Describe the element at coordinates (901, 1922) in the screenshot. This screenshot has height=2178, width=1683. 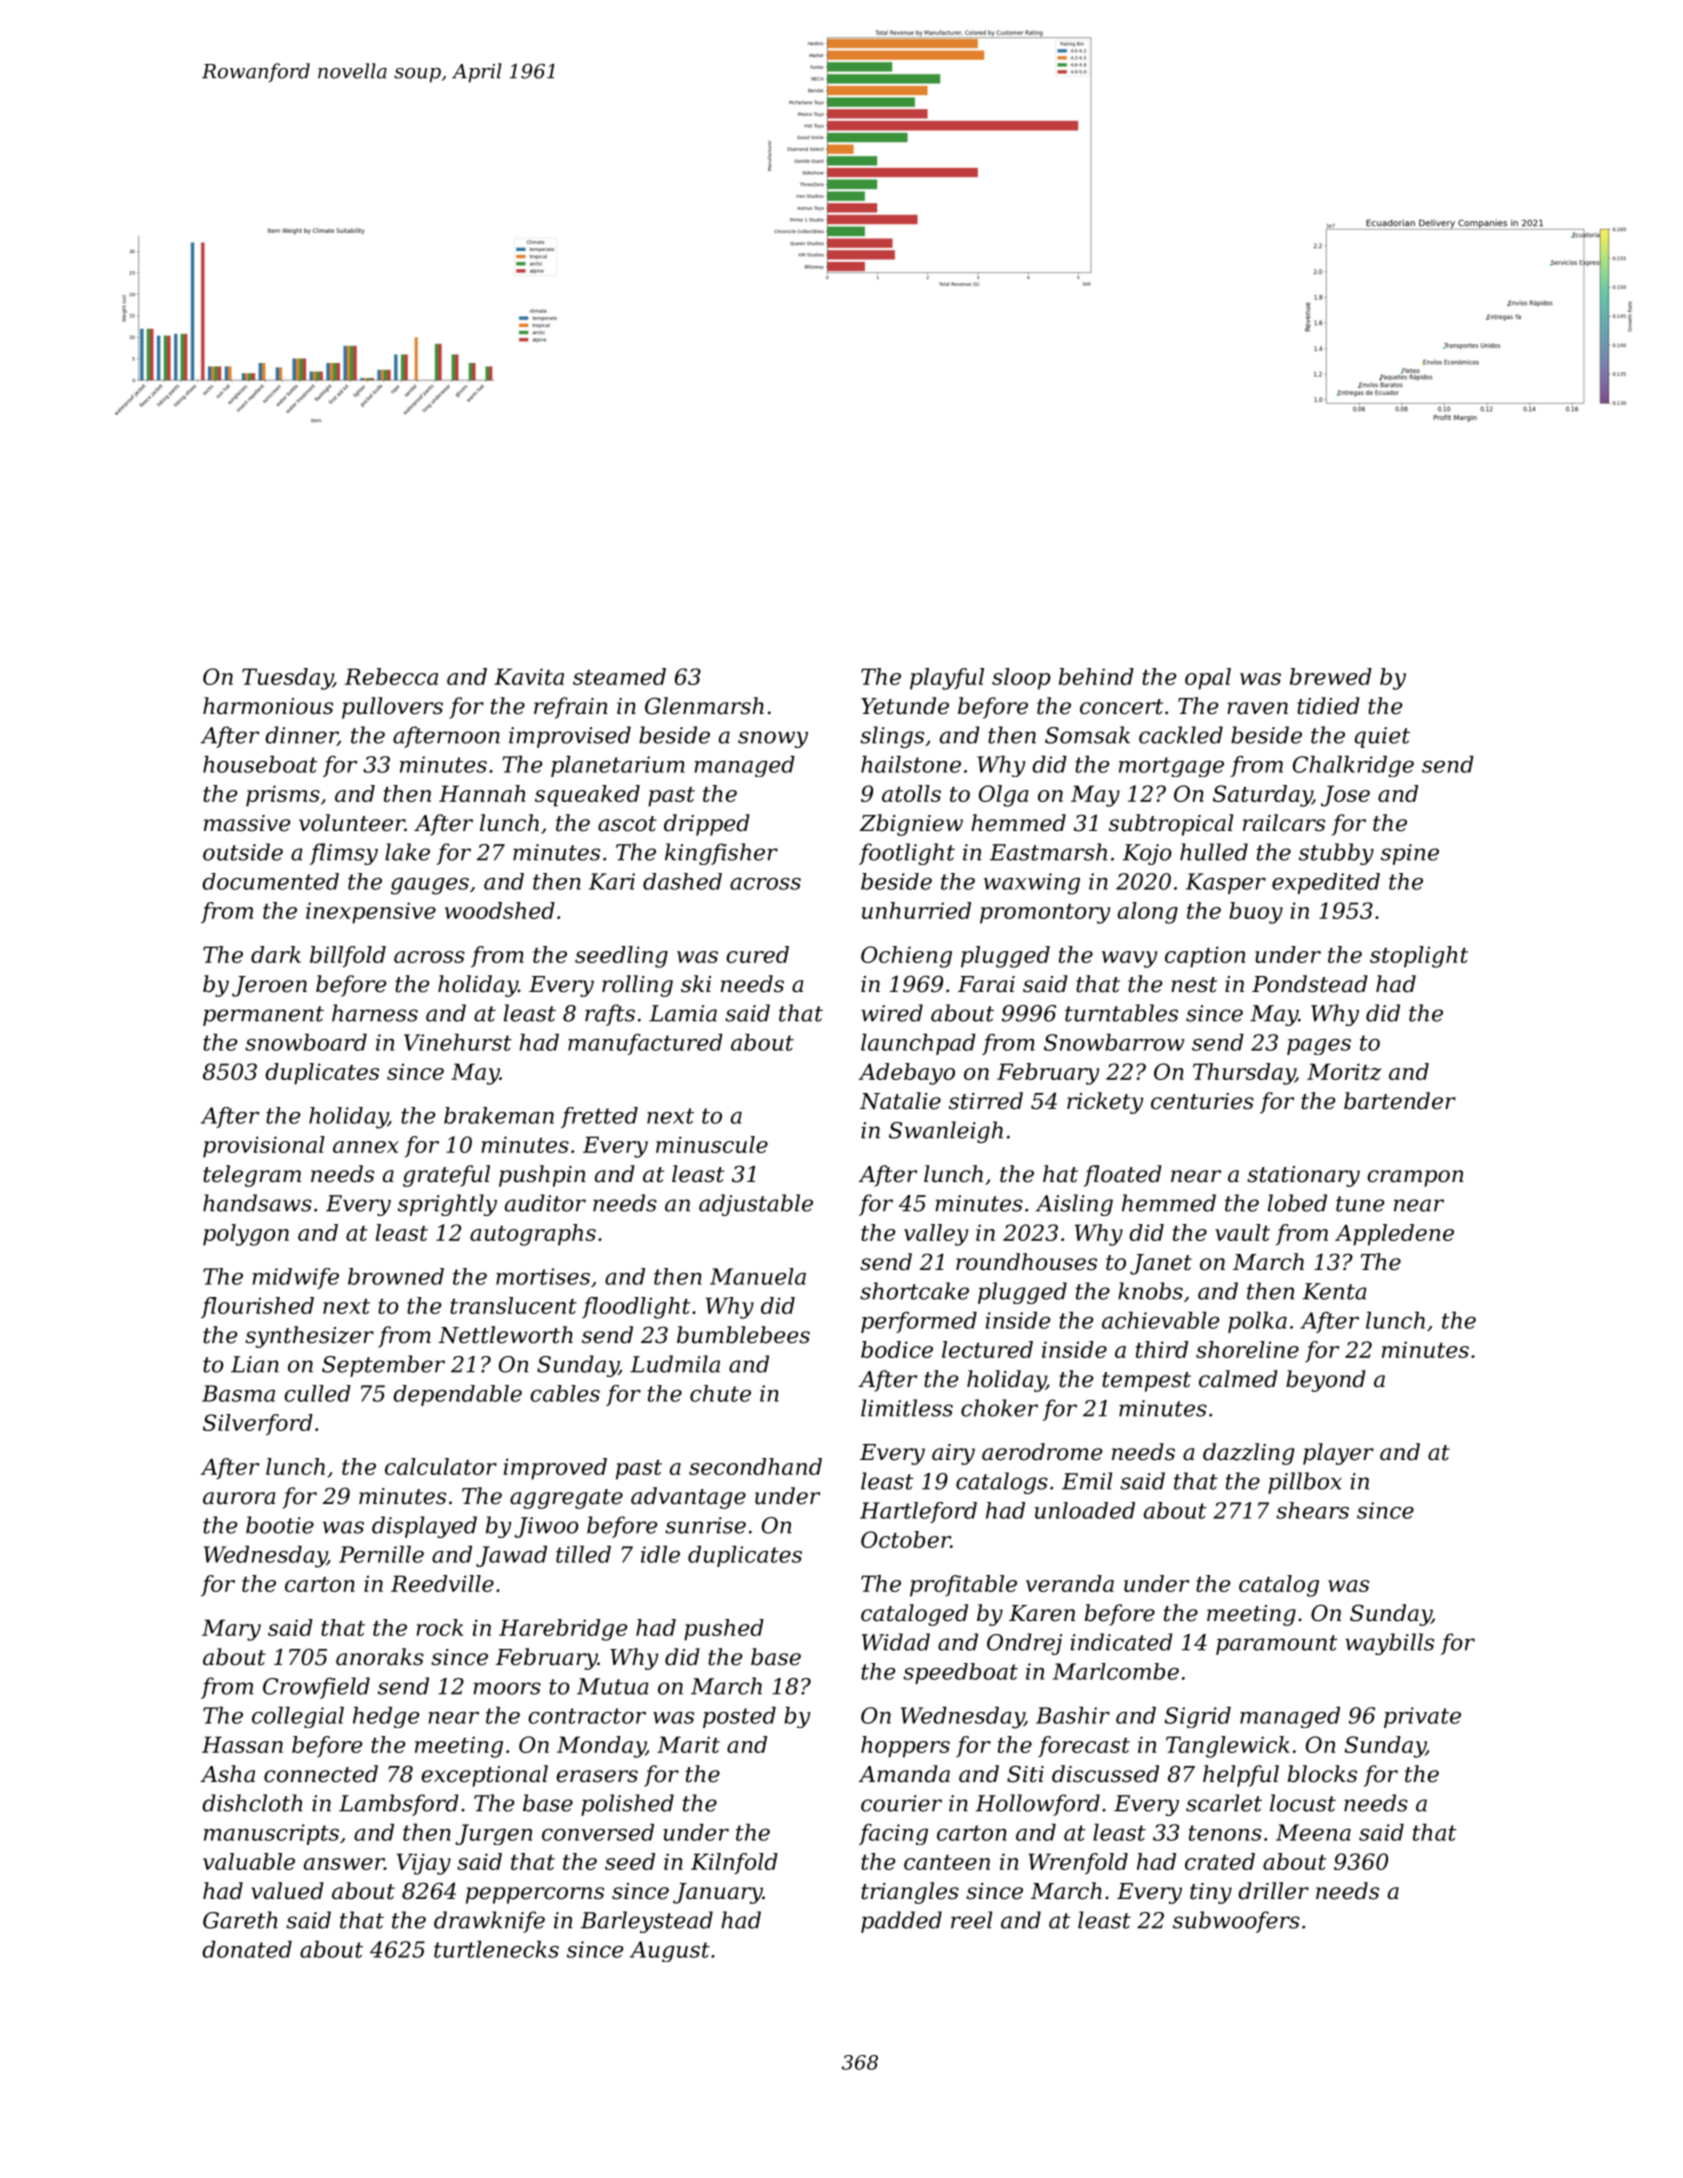
I see `padded` at that location.
